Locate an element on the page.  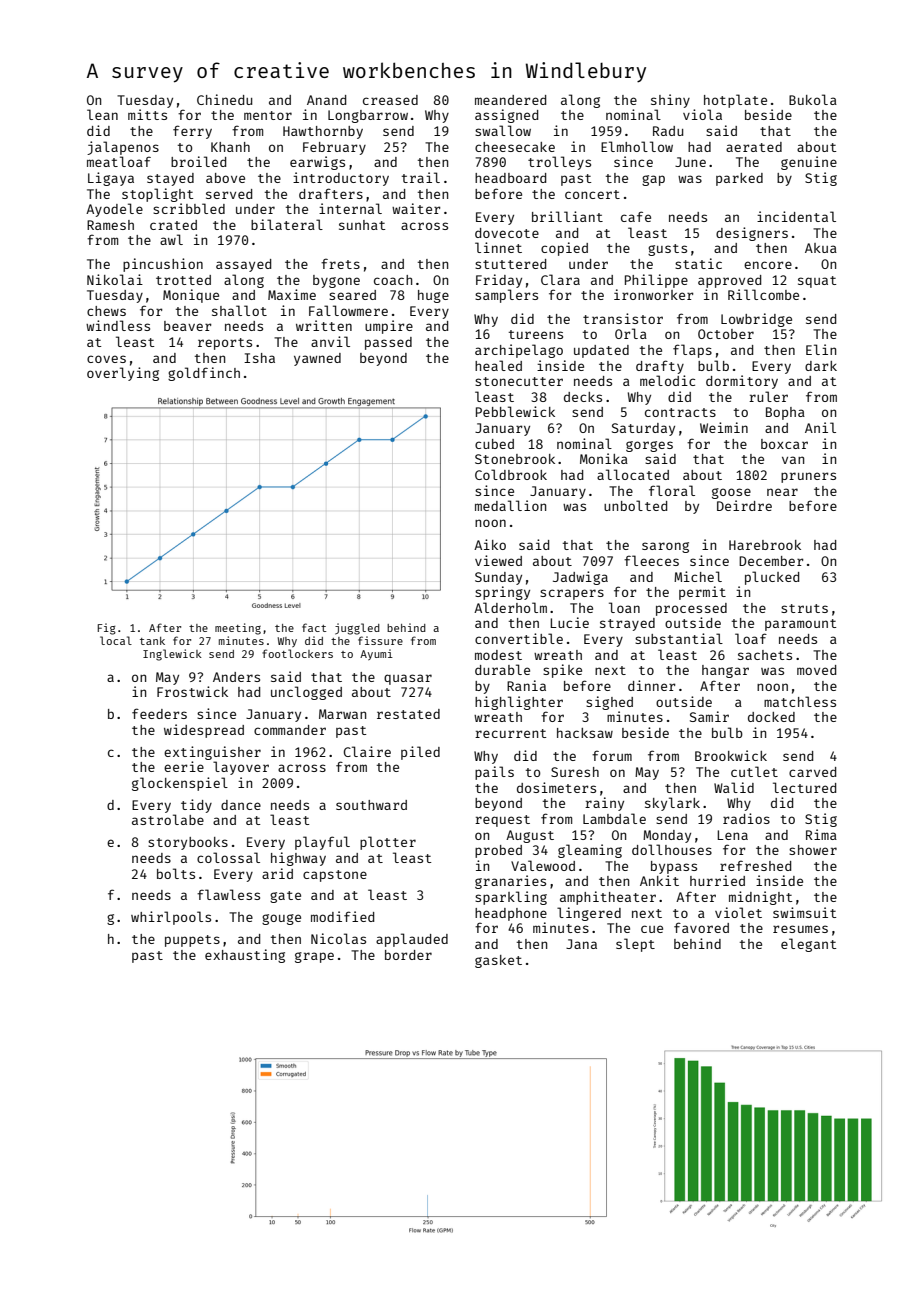
Ramesh is located at coordinates (110, 225).
